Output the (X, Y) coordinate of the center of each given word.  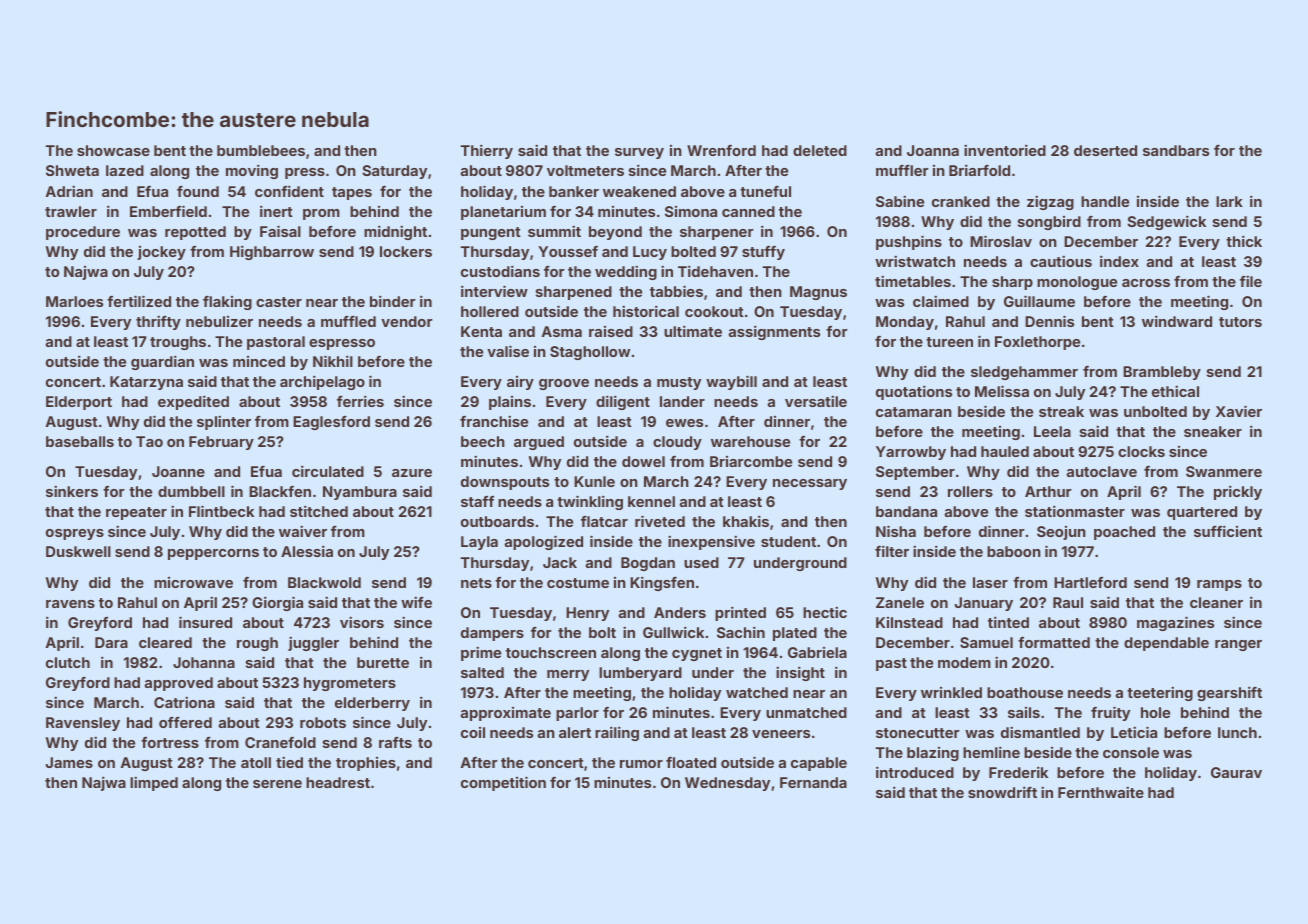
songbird (1049, 223)
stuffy (763, 253)
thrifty (158, 322)
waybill (731, 382)
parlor (577, 714)
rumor (641, 764)
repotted (195, 233)
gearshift (1229, 693)
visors (362, 622)
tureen (949, 342)
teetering (1160, 693)
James (69, 762)
